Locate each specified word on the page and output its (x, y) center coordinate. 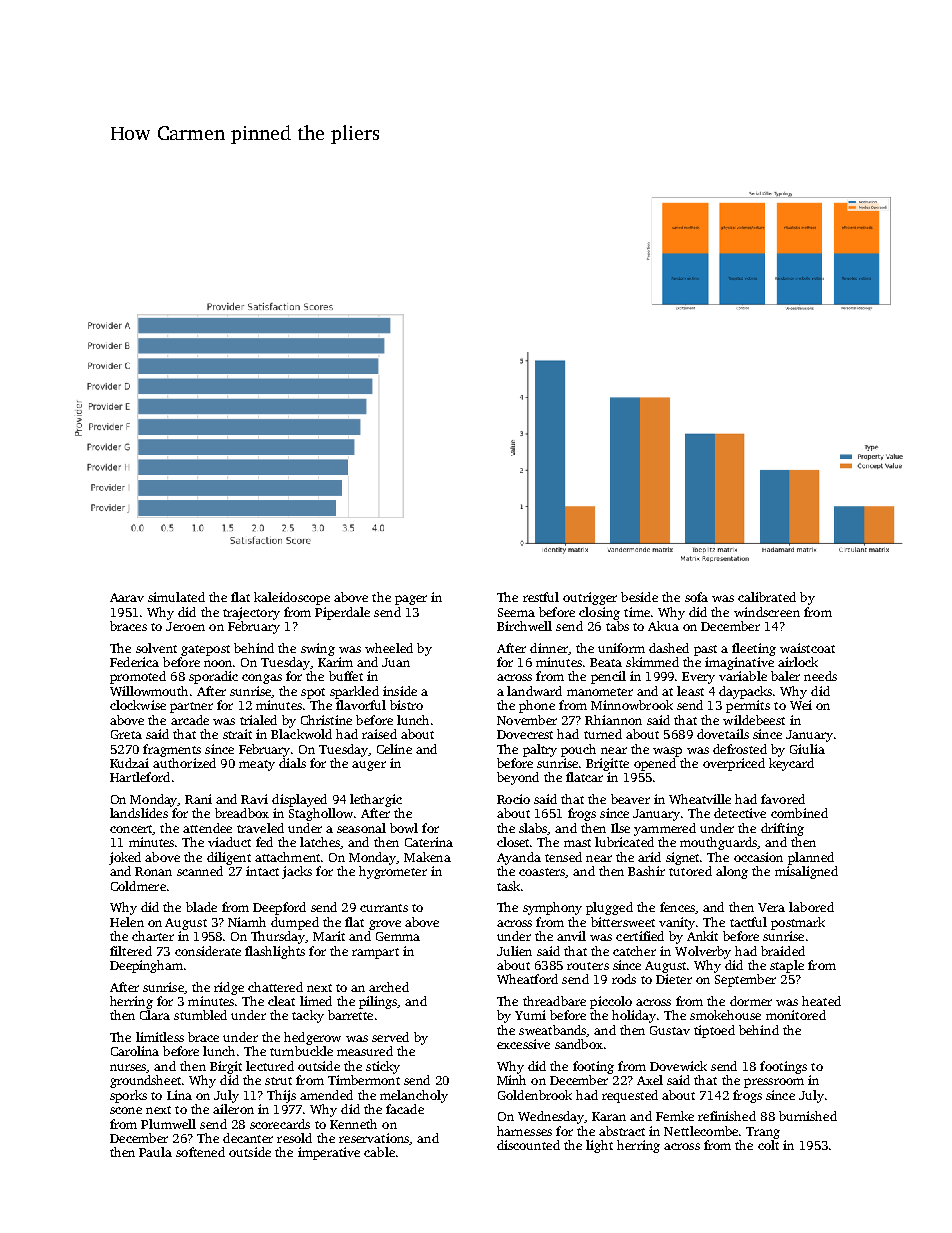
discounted (528, 1145)
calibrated (767, 597)
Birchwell (524, 626)
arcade (190, 720)
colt (768, 1145)
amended (326, 1095)
